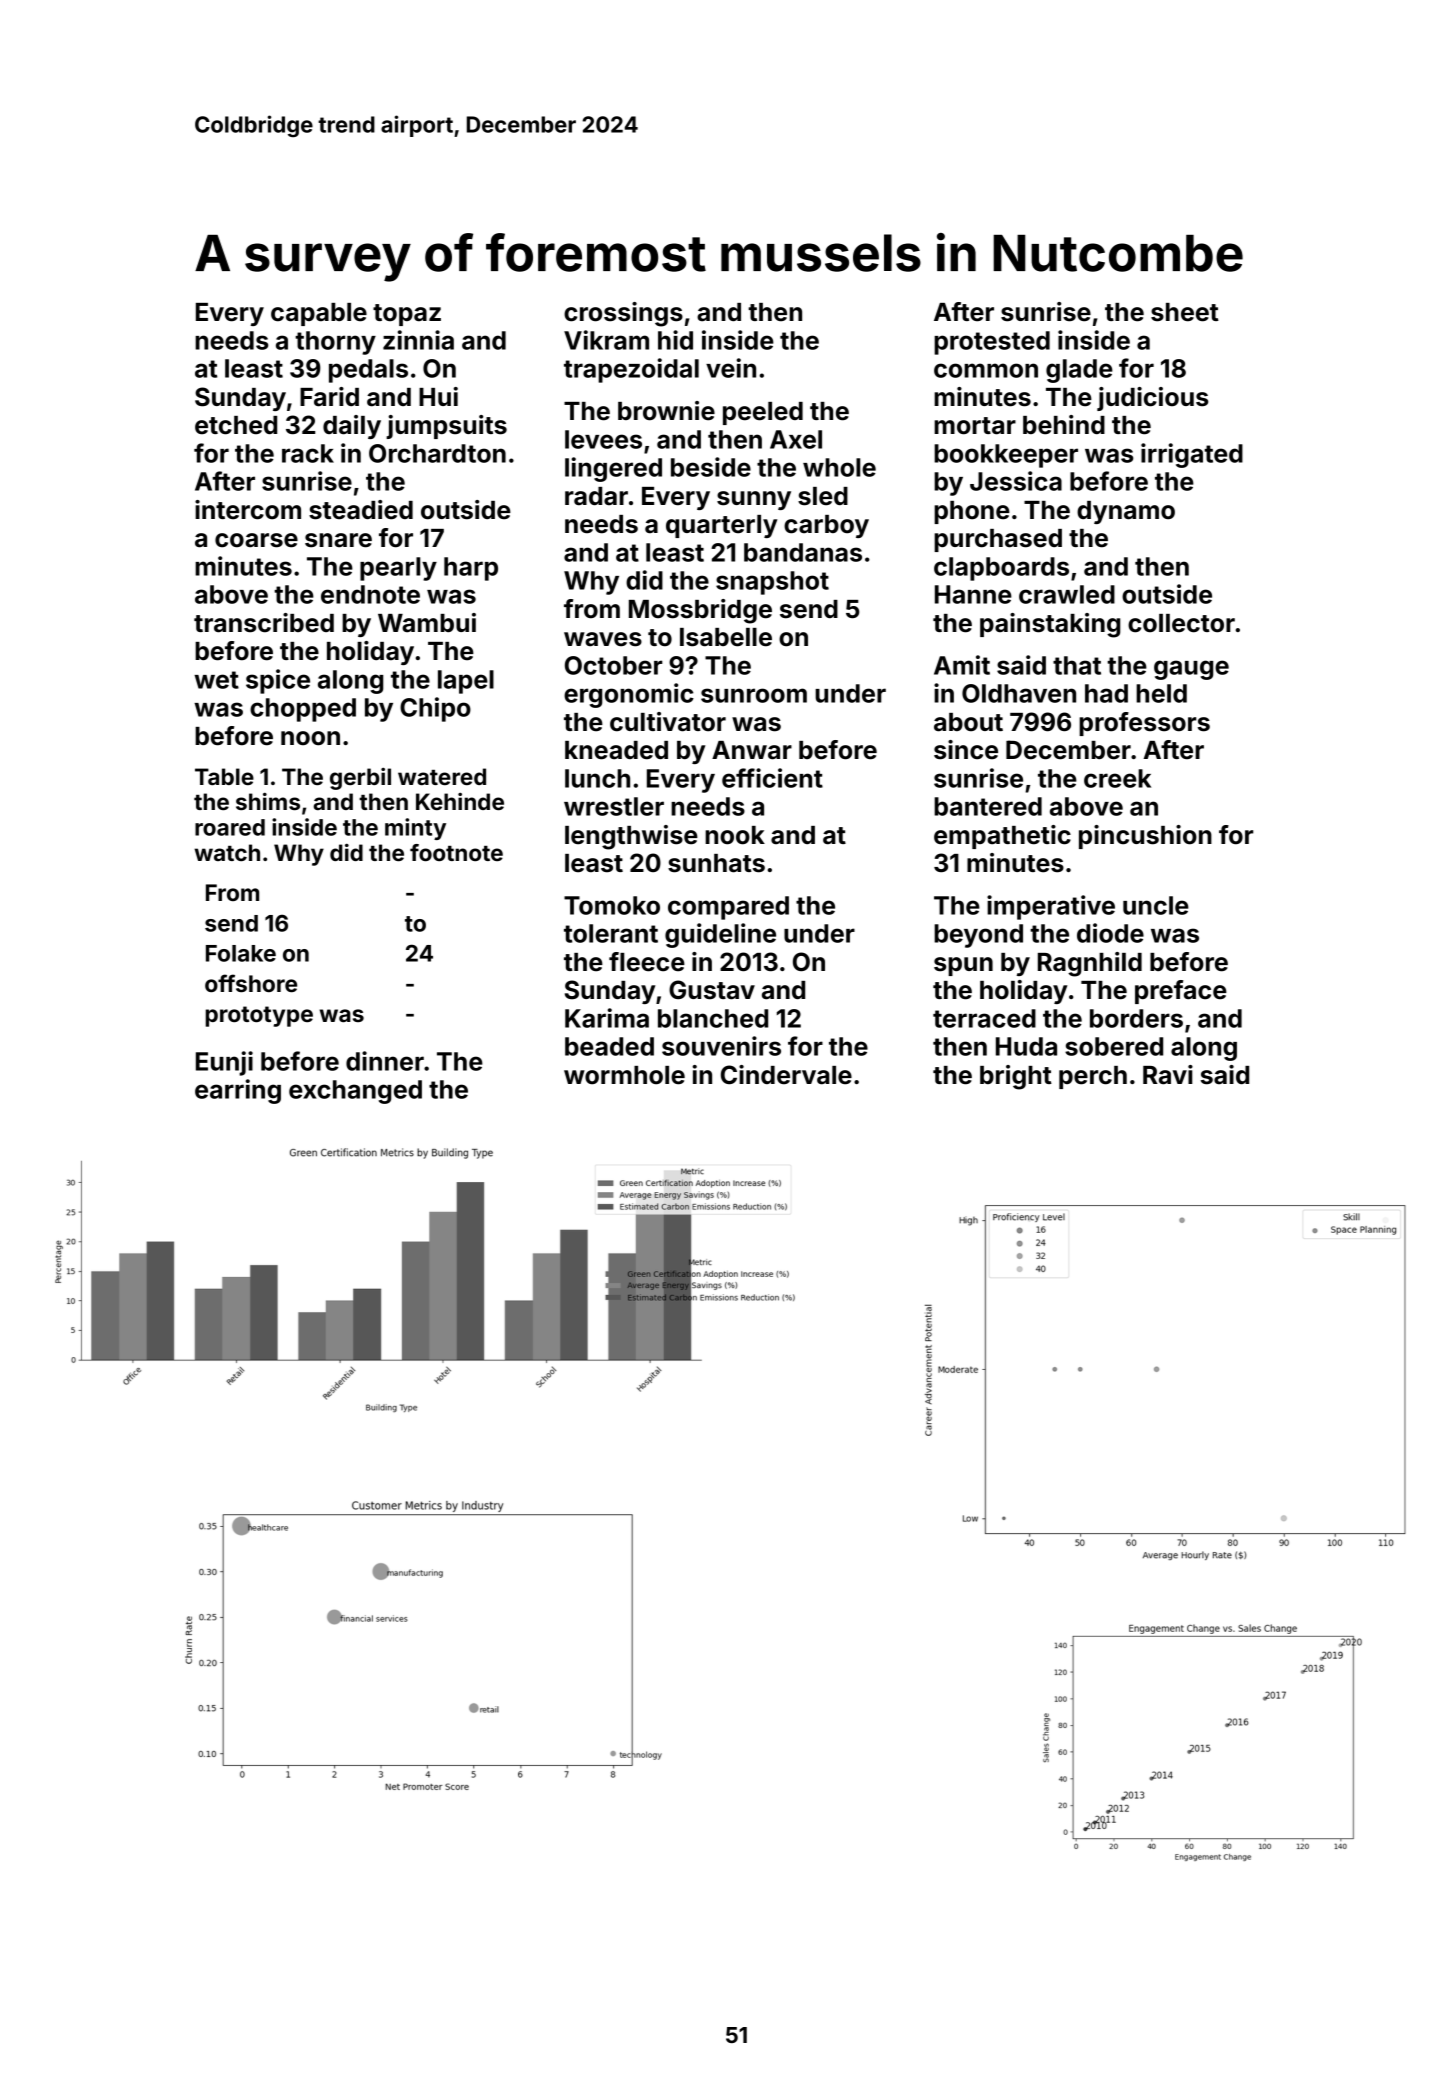 This screenshot has width=1450, height=2100. Describe the element at coordinates (631, 837) in the screenshot. I see `lengthwise` at that location.
